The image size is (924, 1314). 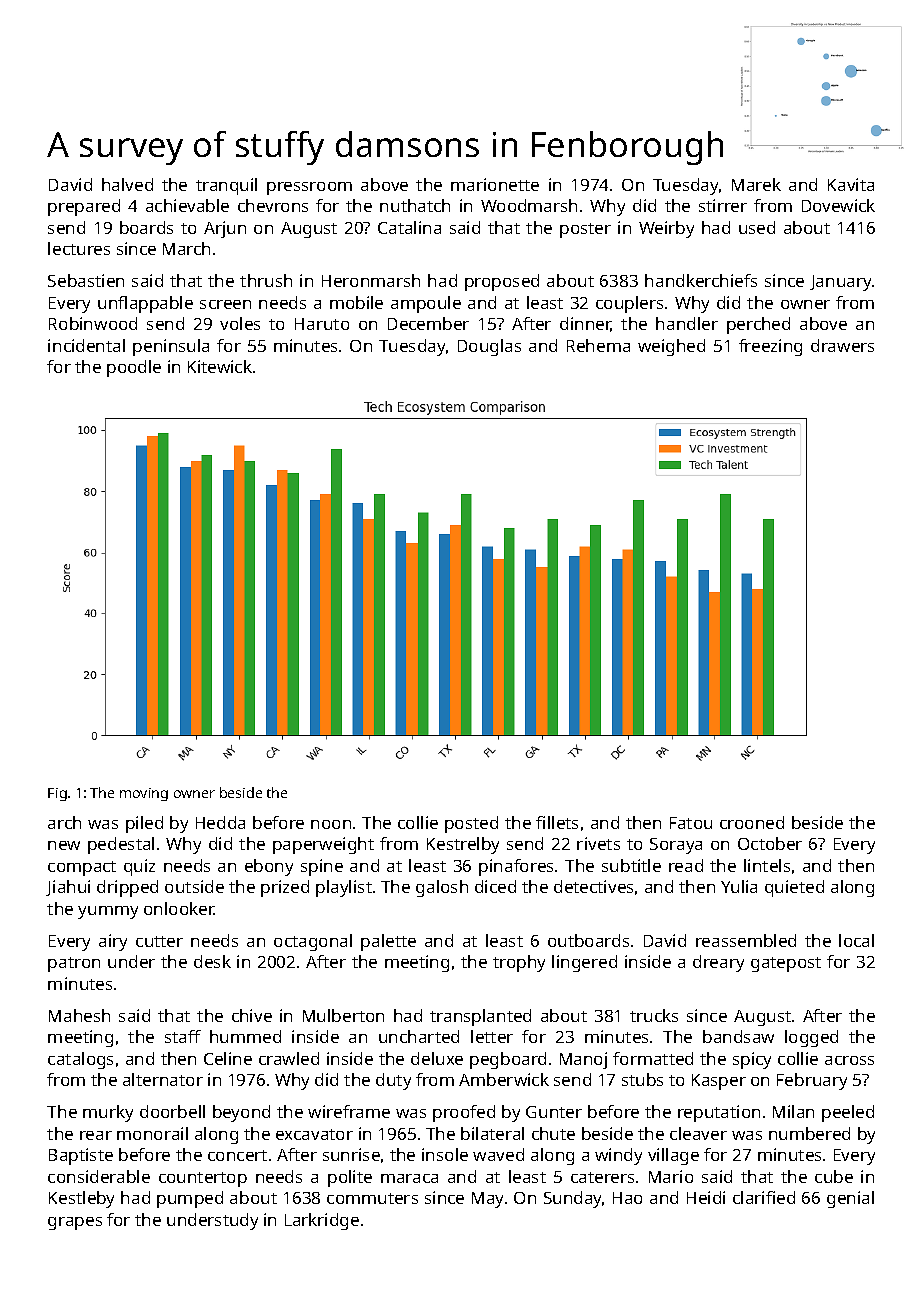 I want to click on moving, so click(x=144, y=794).
